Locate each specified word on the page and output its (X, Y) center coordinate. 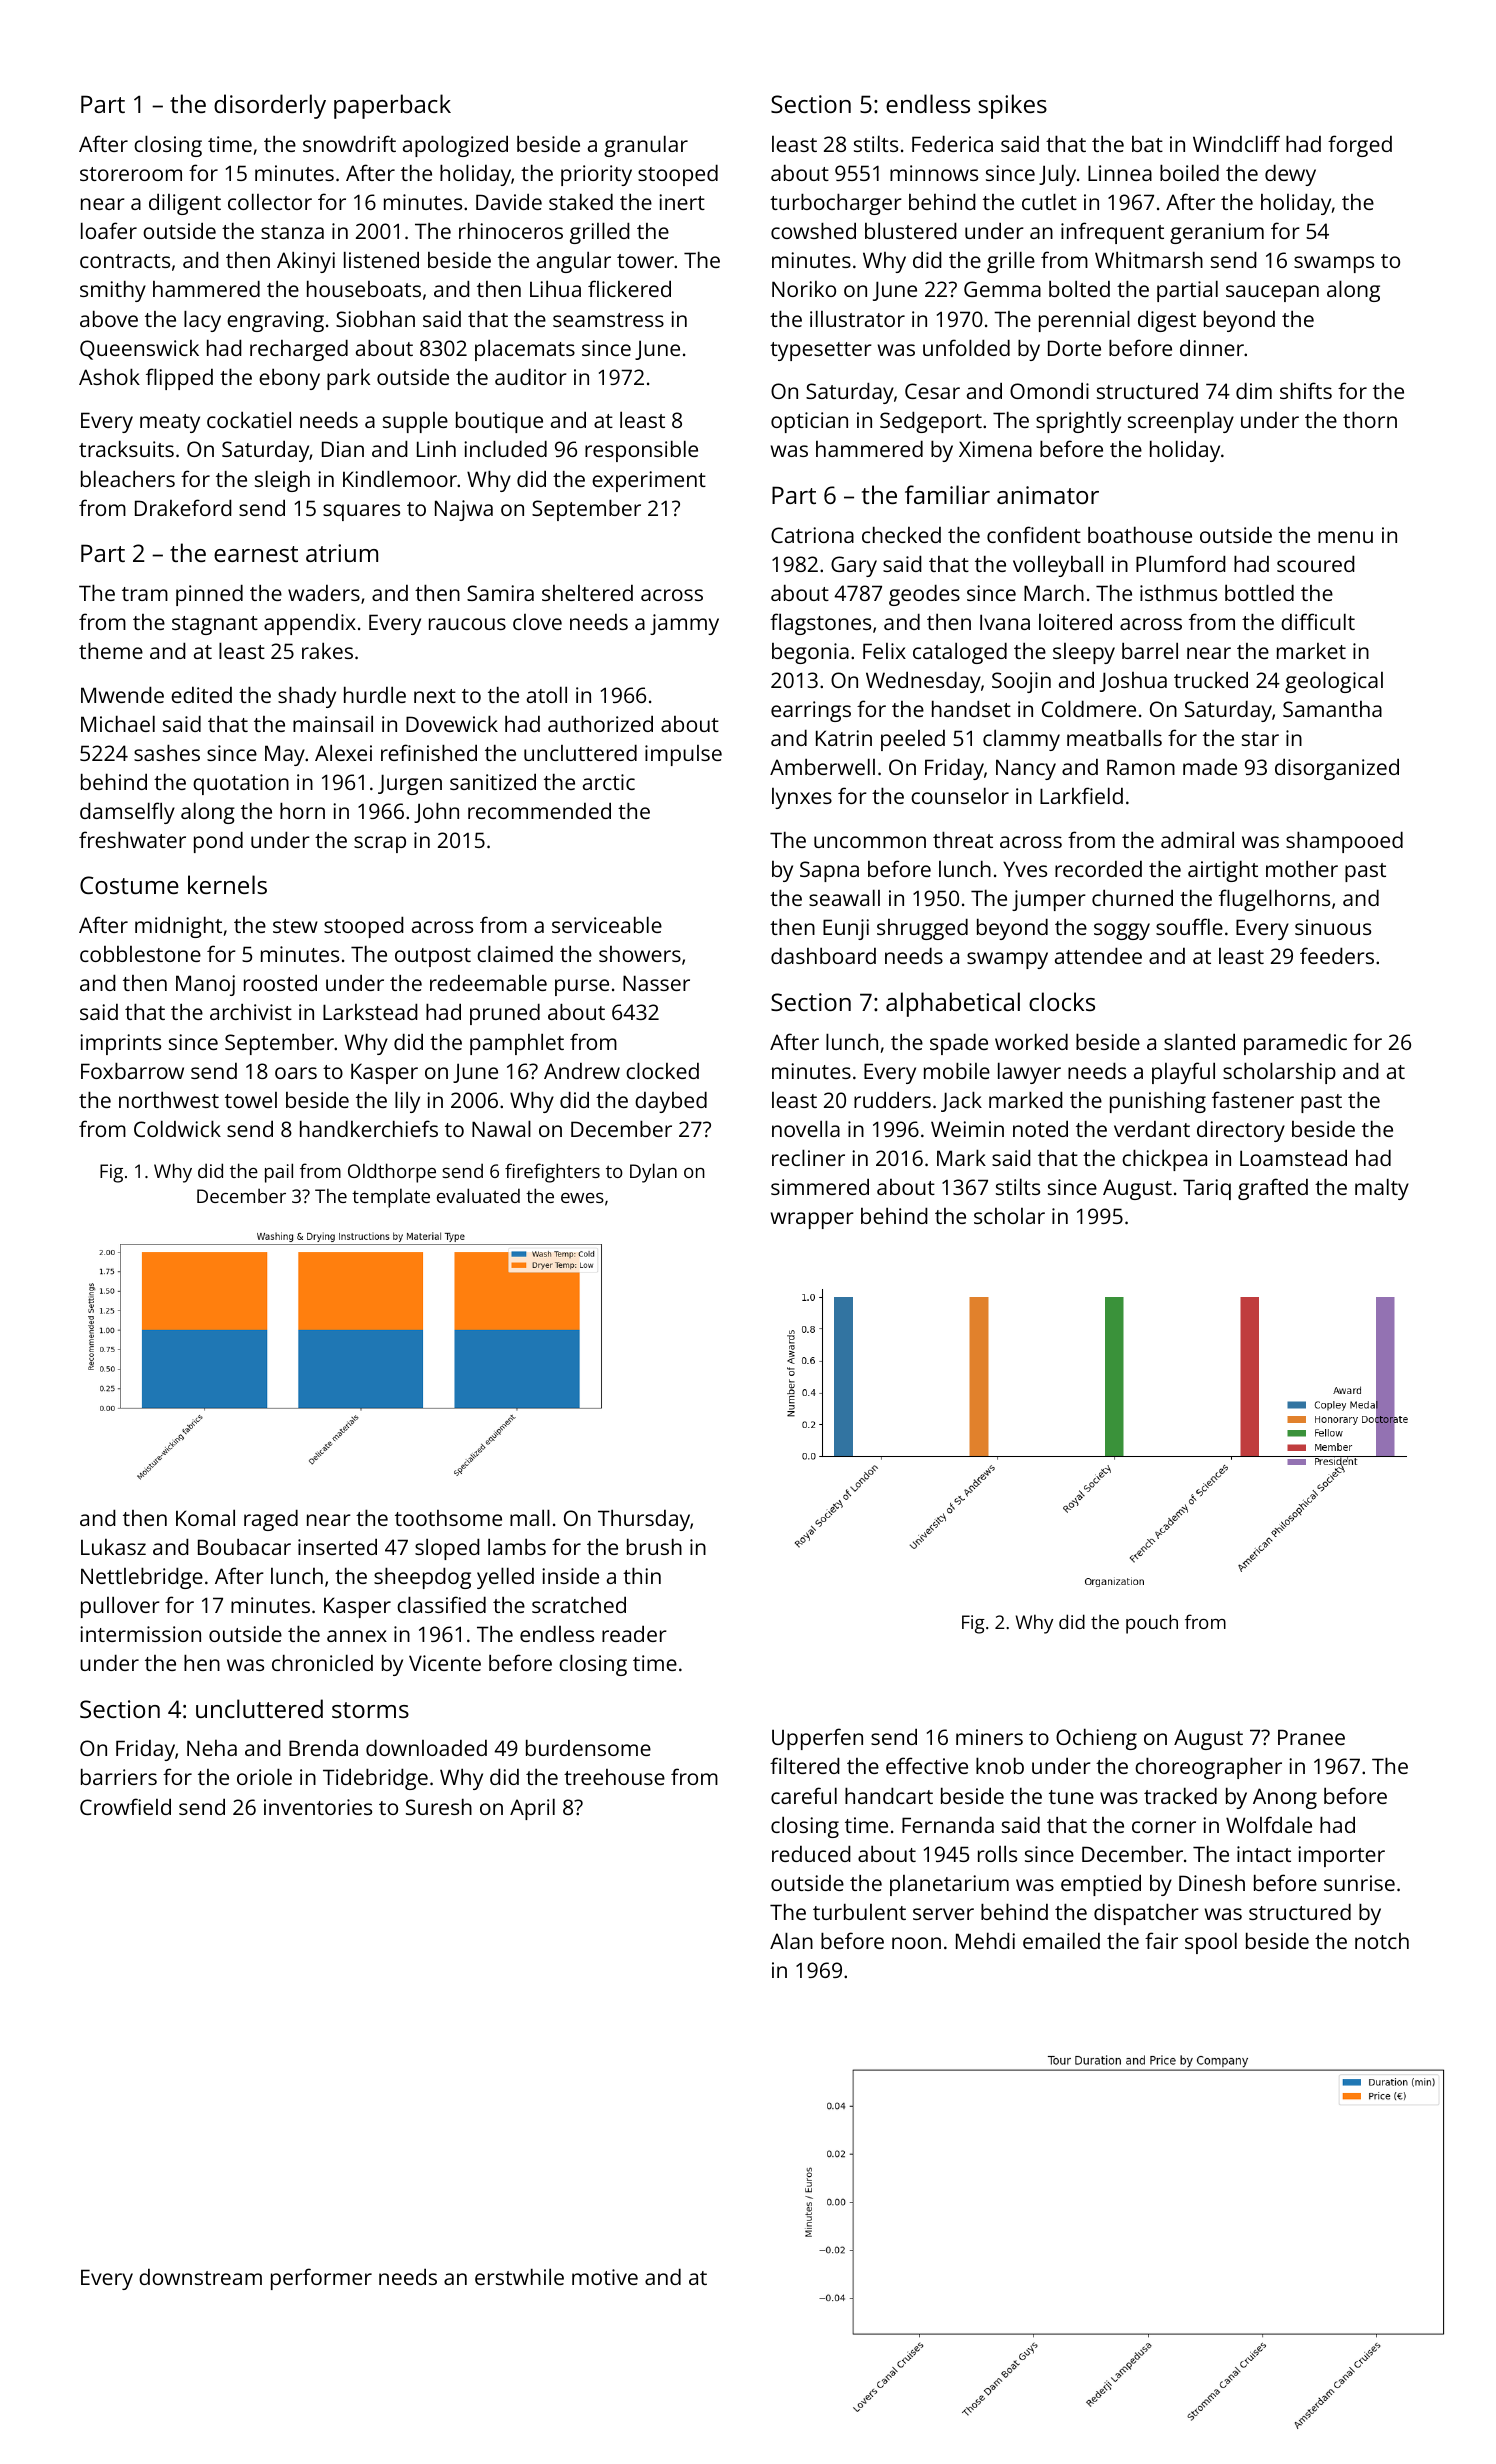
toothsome (448, 1518)
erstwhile (519, 2276)
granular (646, 146)
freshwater (132, 839)
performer (321, 2279)
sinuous (1333, 927)
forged (1360, 146)
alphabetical (953, 1004)
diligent (185, 204)
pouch (1152, 1624)
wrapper (812, 1220)
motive (605, 2277)
